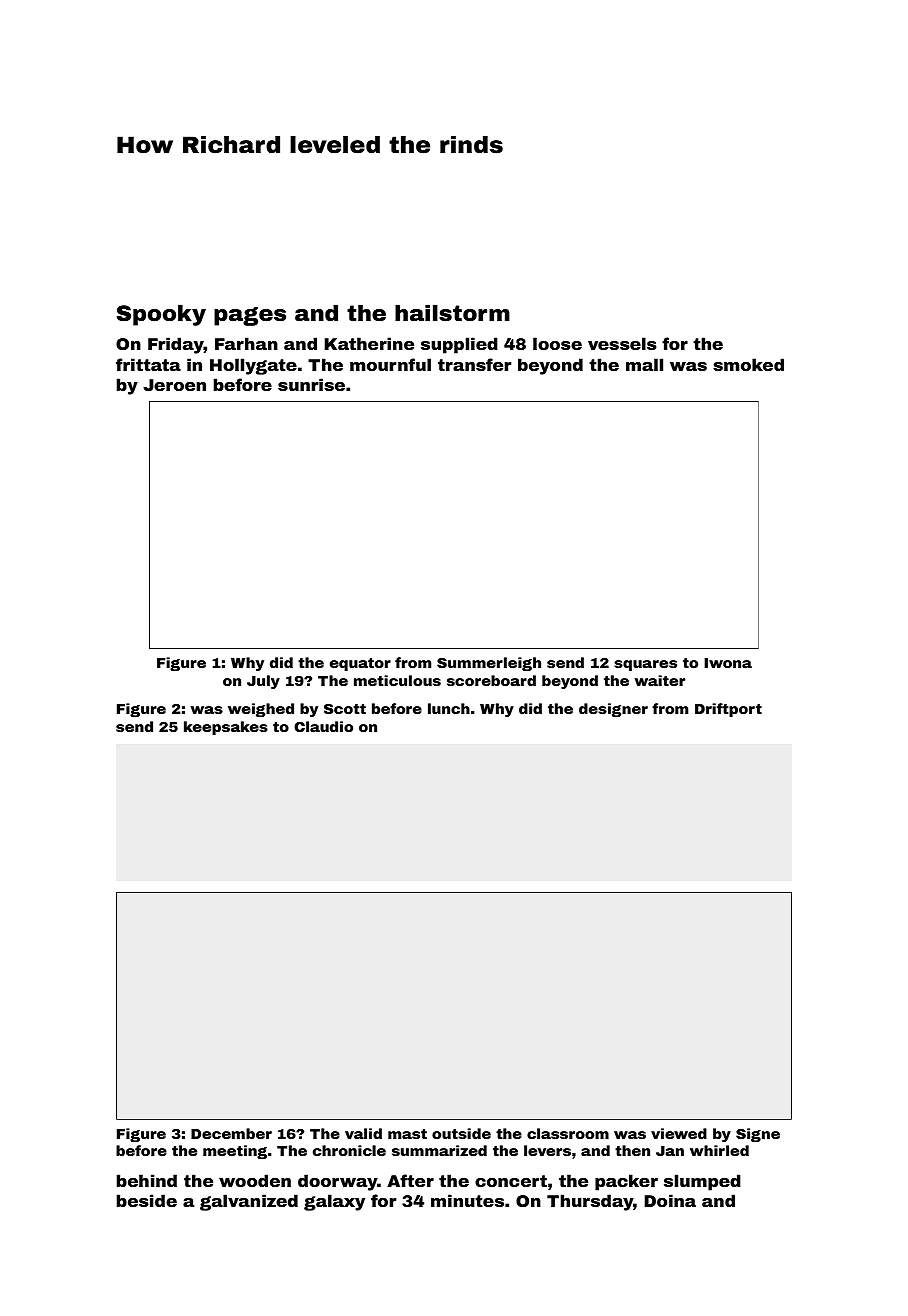  Describe the element at coordinates (226, 728) in the screenshot. I see `keepsakes` at that location.
